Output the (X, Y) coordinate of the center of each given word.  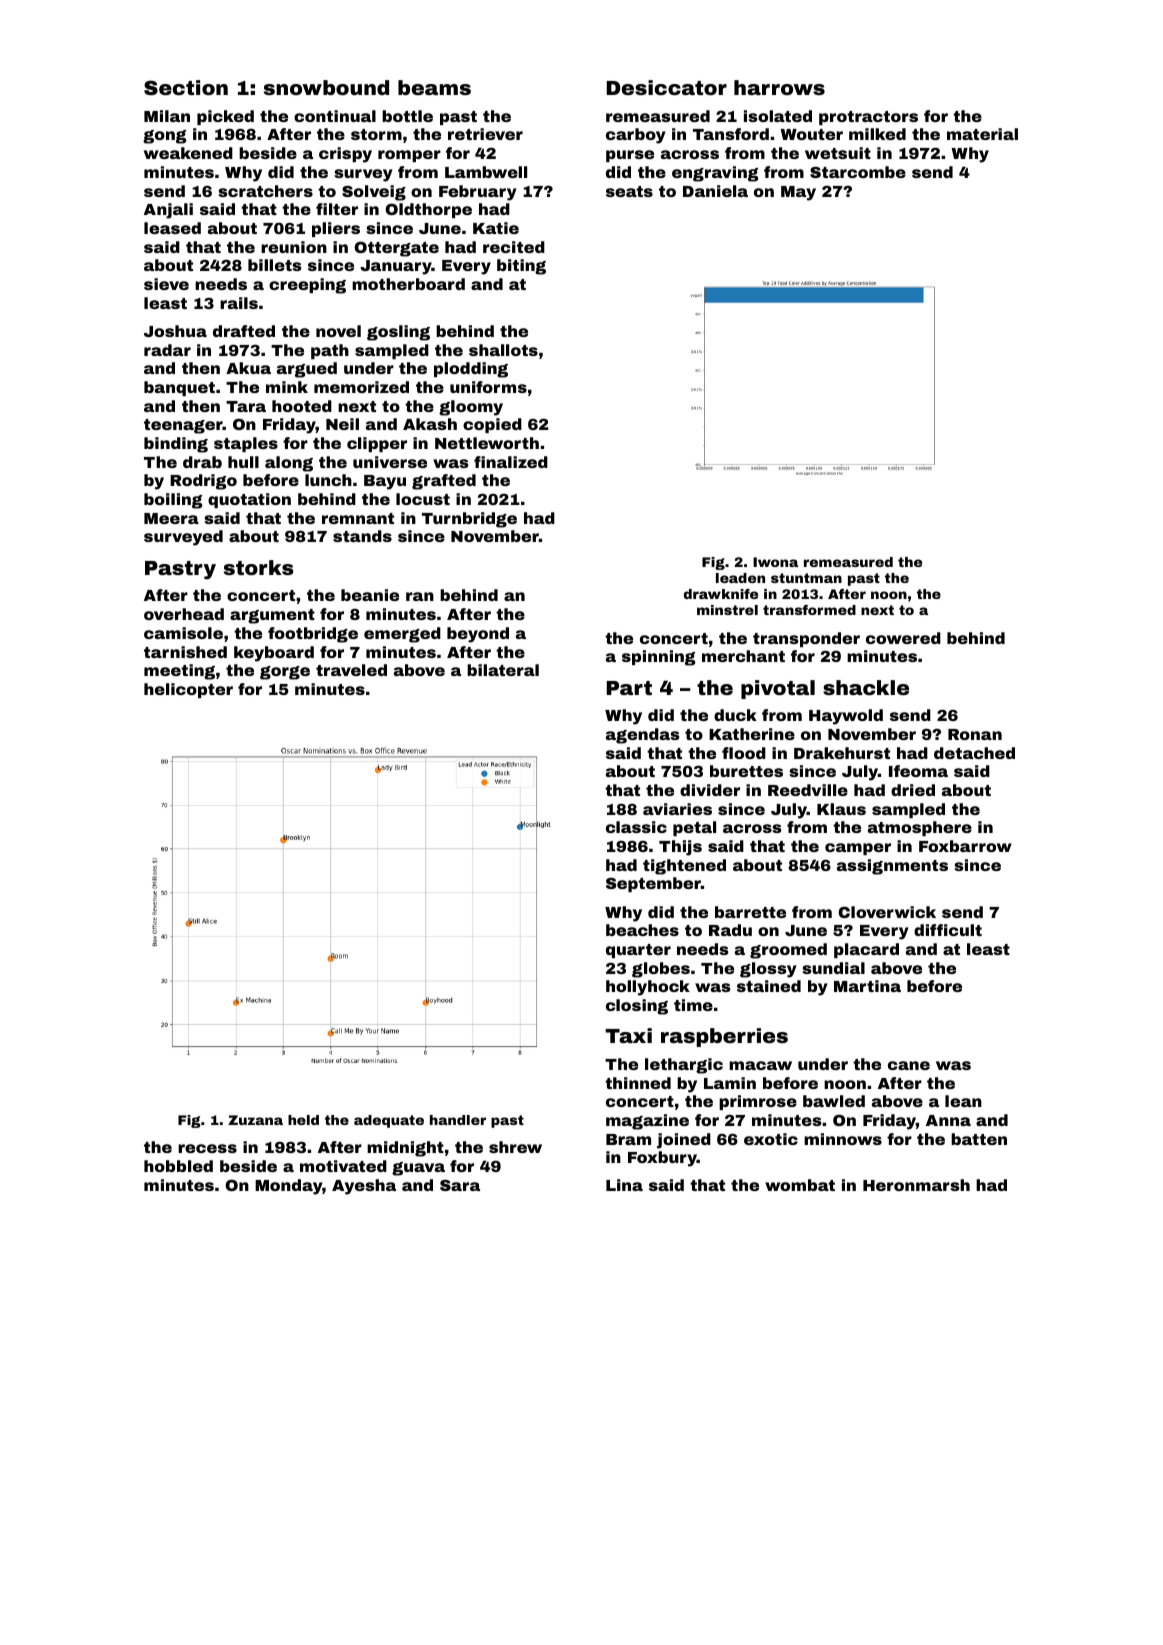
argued (307, 370)
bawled (834, 1101)
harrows (779, 87)
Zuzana (255, 1120)
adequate (389, 1121)
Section (186, 87)
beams (434, 87)
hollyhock (648, 988)
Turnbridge (469, 520)
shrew (515, 1147)
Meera (171, 518)
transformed (809, 610)
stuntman (806, 578)
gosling (398, 333)
